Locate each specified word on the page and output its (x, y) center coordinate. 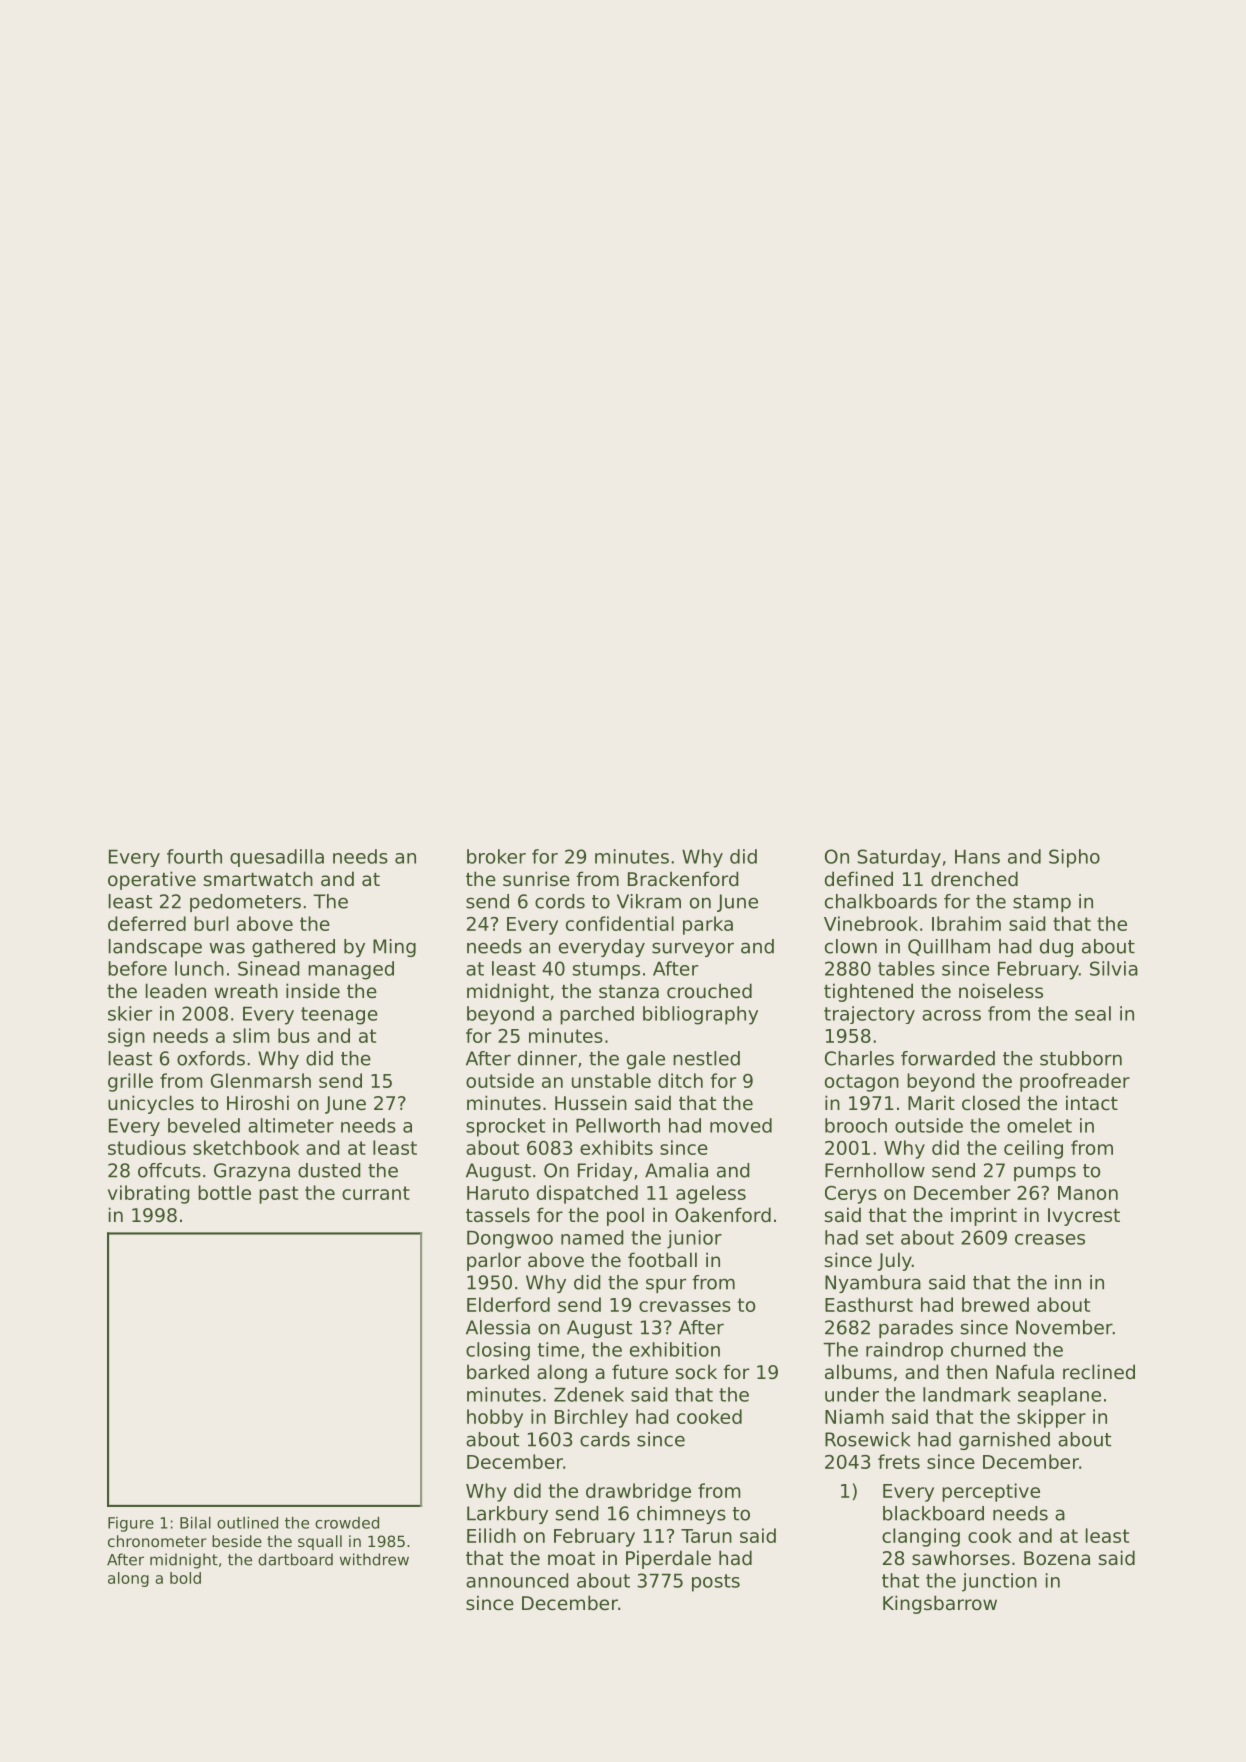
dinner (547, 1058)
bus (294, 1035)
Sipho (1074, 858)
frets (899, 1461)
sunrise (536, 878)
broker (496, 856)
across (951, 1015)
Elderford (508, 1304)
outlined (247, 1523)
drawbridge (638, 1492)
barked (498, 1371)
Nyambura (873, 1284)
